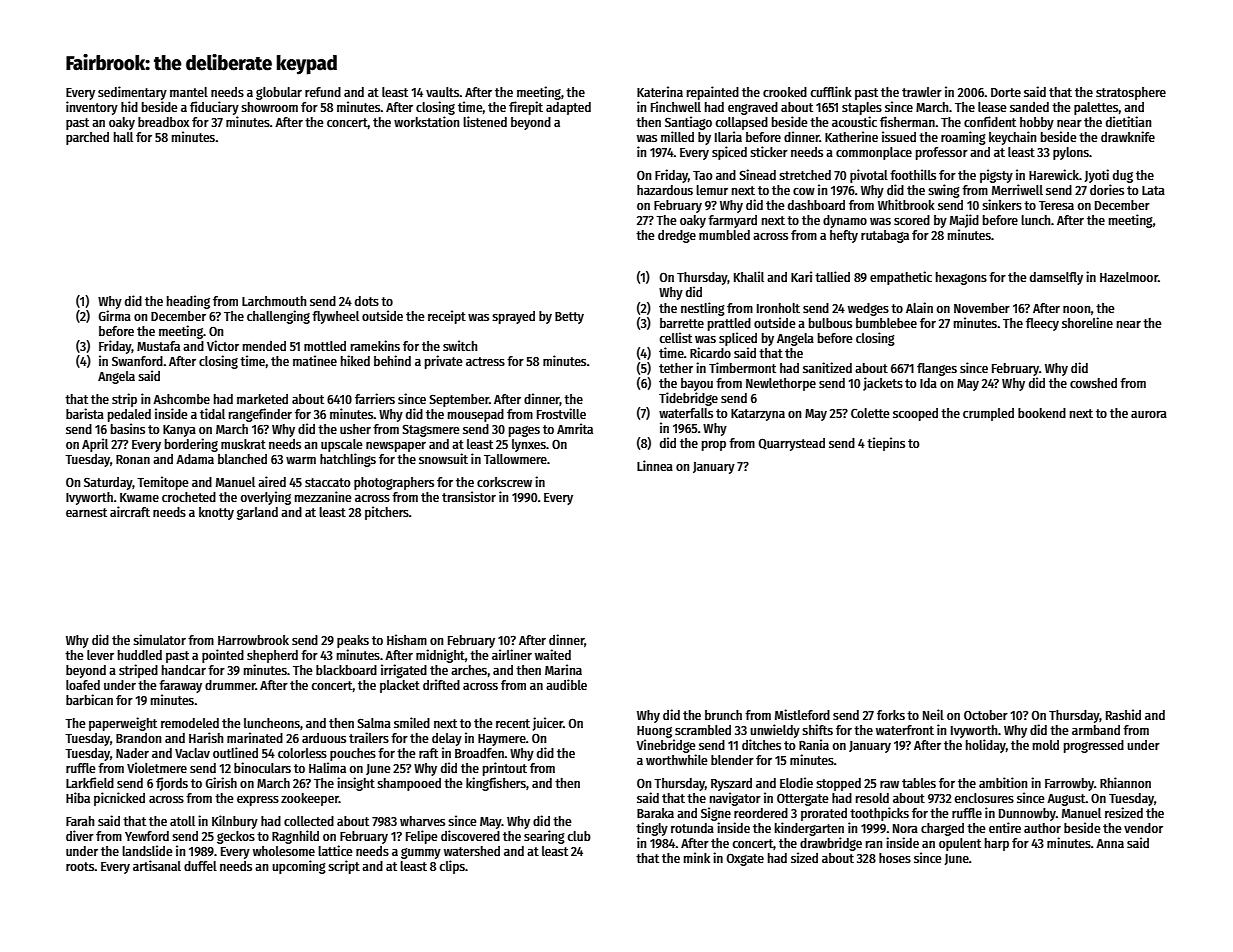 Image resolution: width=1233 pixels, height=952 pixels. What do you see at coordinates (785, 92) in the screenshot?
I see `crooked` at bounding box center [785, 92].
